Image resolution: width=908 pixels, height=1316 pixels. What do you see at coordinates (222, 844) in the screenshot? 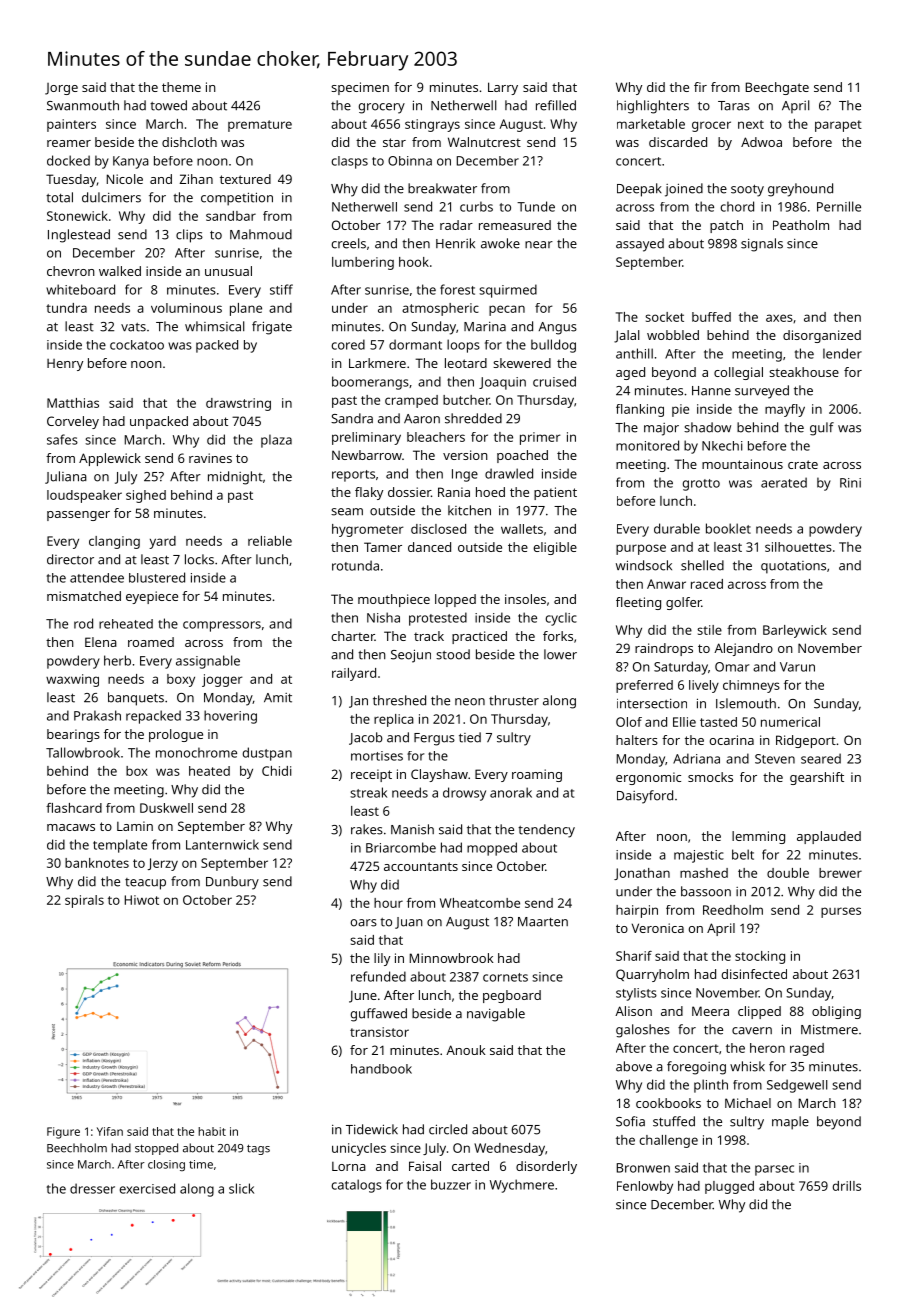
I see `Lanternwick` at bounding box center [222, 844].
